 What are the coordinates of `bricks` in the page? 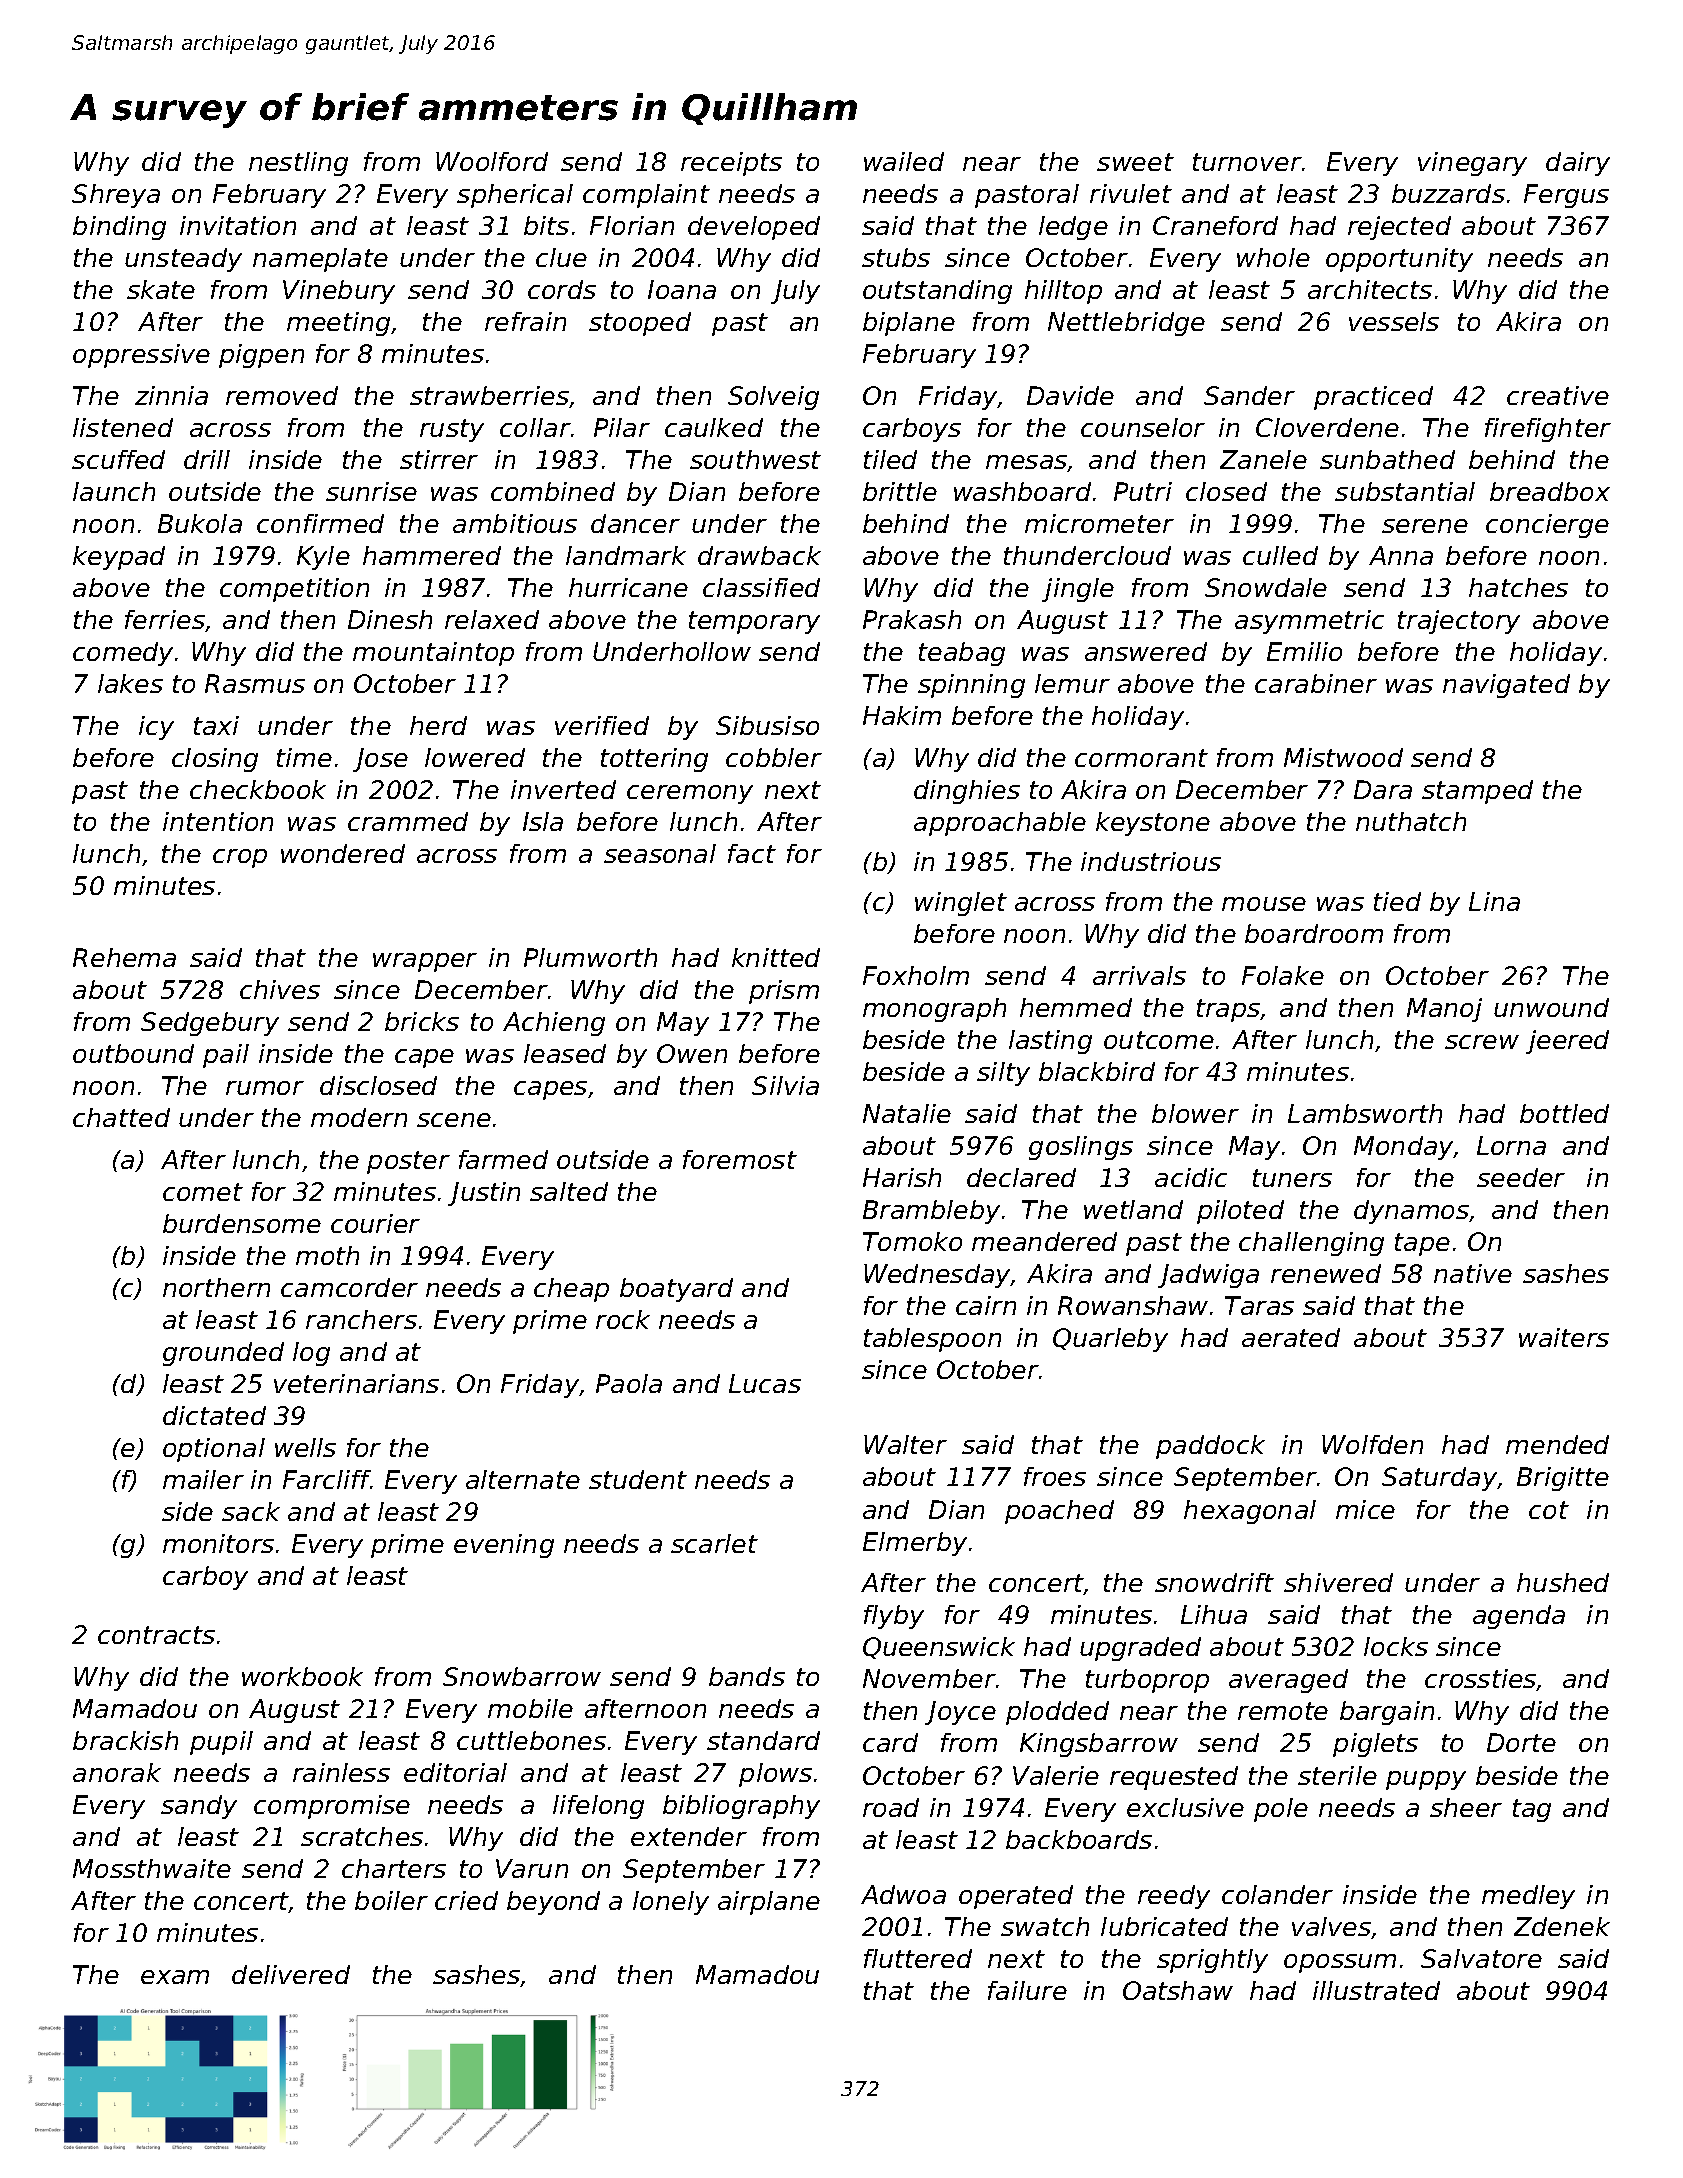 It's located at (422, 1021).
